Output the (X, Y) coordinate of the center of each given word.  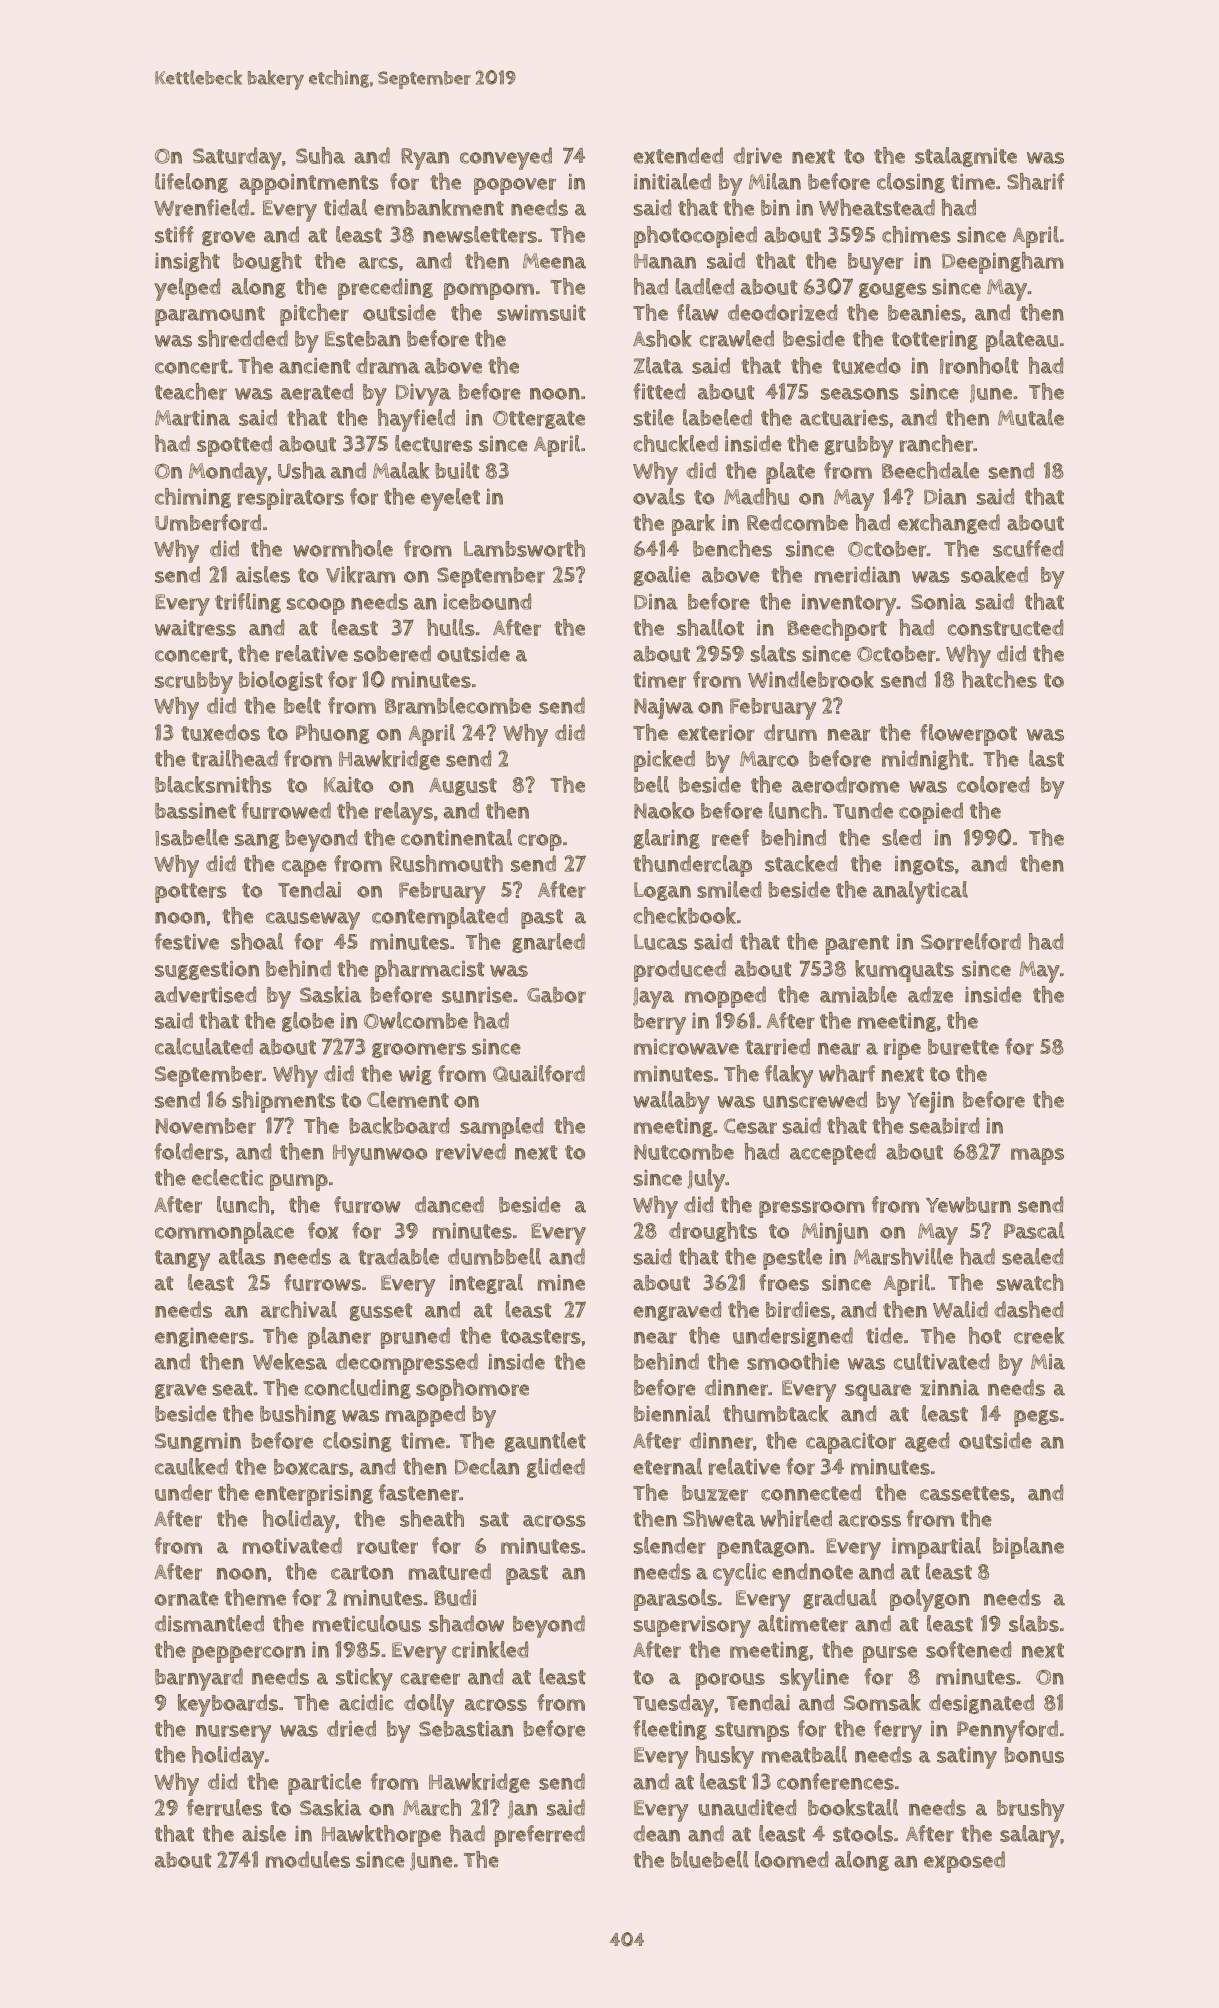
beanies (924, 312)
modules (308, 1859)
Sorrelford (971, 941)
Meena (554, 261)
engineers (202, 1337)
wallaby (671, 1102)
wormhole (343, 548)
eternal (667, 1466)
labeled (717, 417)
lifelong (191, 183)
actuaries (844, 417)
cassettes (965, 1493)
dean (656, 1833)
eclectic (227, 1177)
